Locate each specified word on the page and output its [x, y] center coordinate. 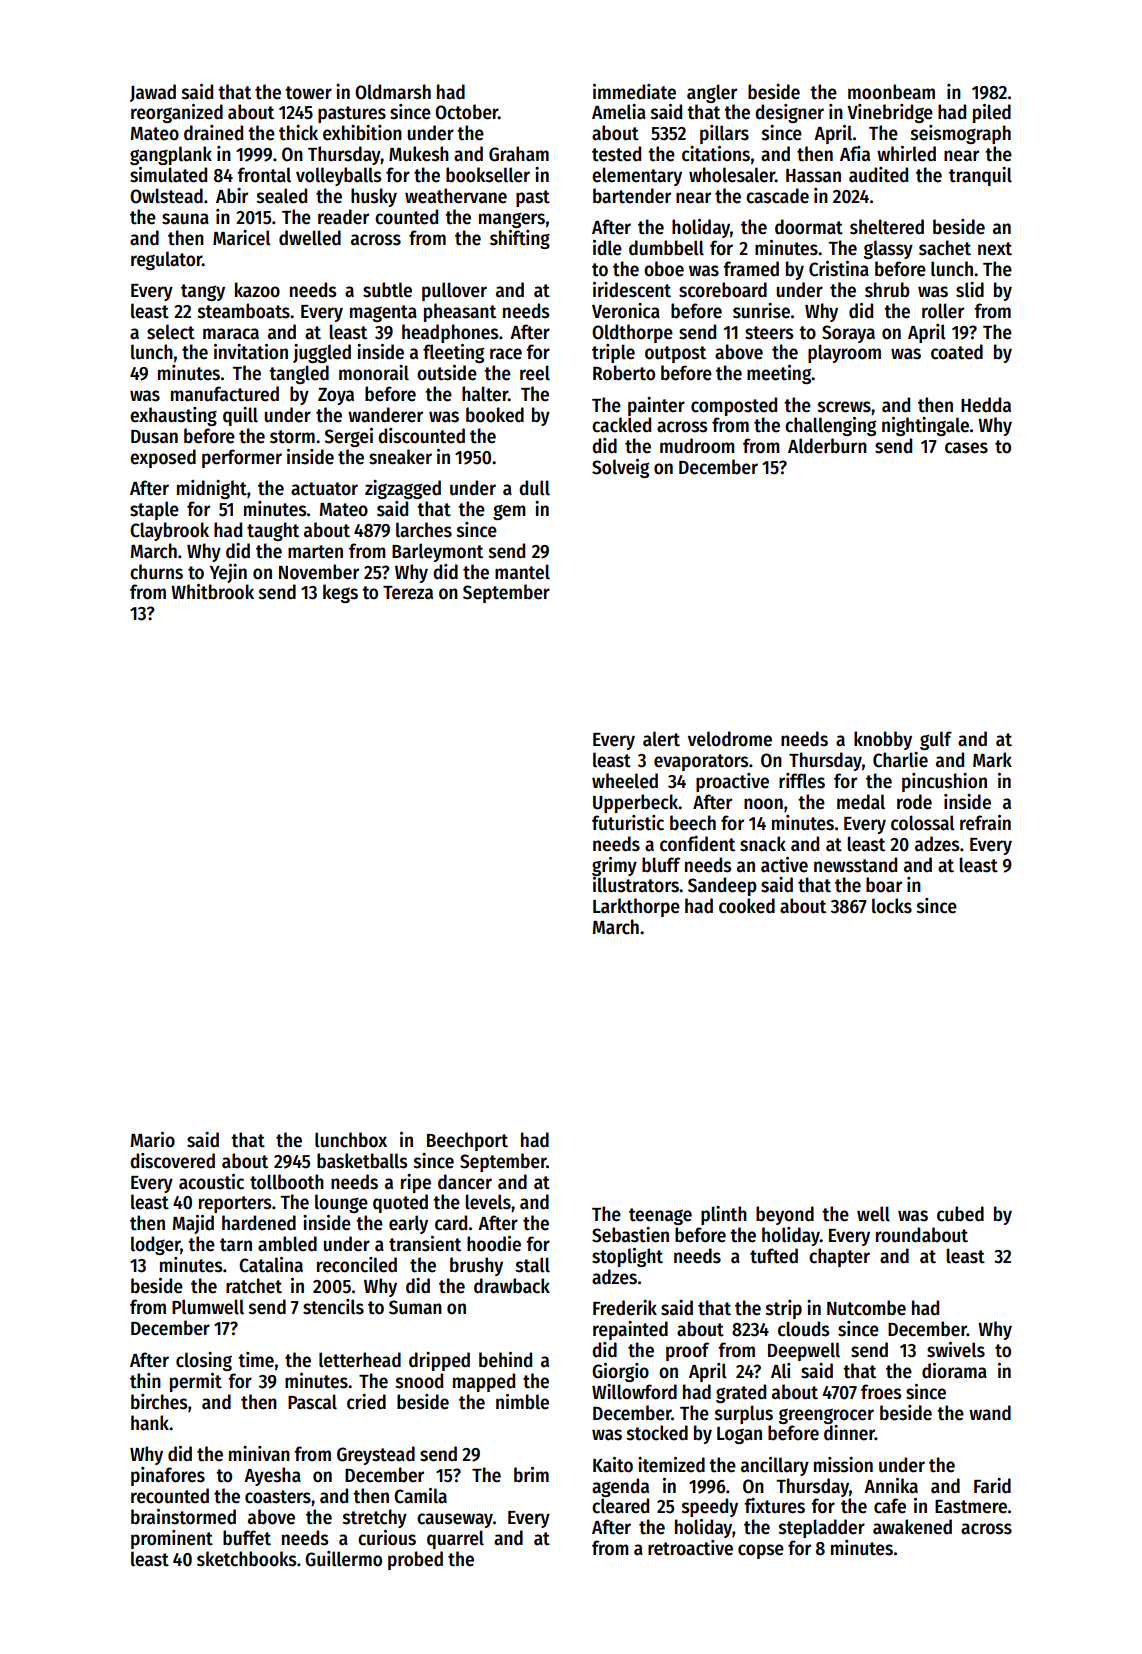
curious [387, 1538]
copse [761, 1551]
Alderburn [827, 446]
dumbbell [666, 248]
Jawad [153, 93]
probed [415, 1560]
